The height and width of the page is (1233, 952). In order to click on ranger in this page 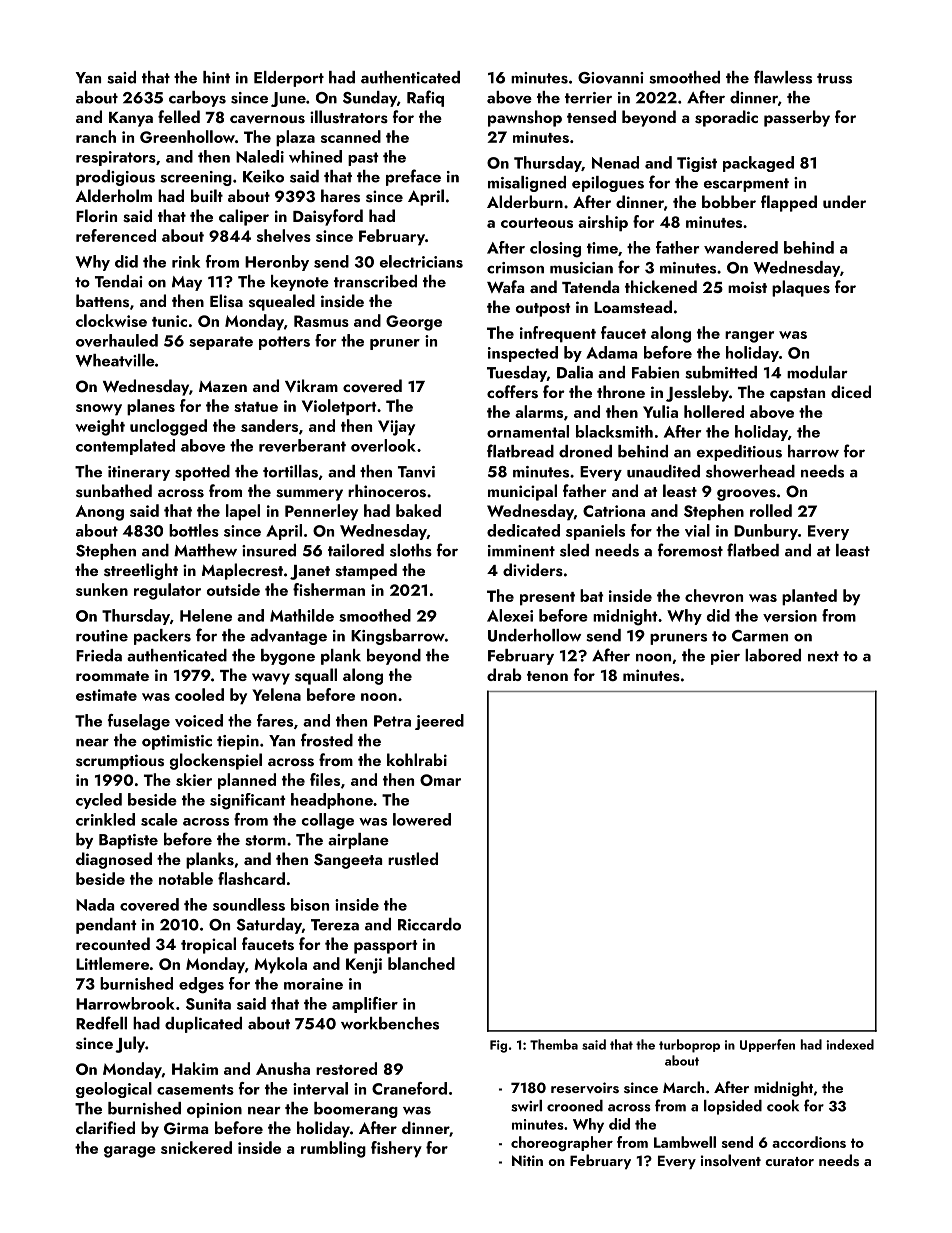, I will do `click(749, 337)`.
